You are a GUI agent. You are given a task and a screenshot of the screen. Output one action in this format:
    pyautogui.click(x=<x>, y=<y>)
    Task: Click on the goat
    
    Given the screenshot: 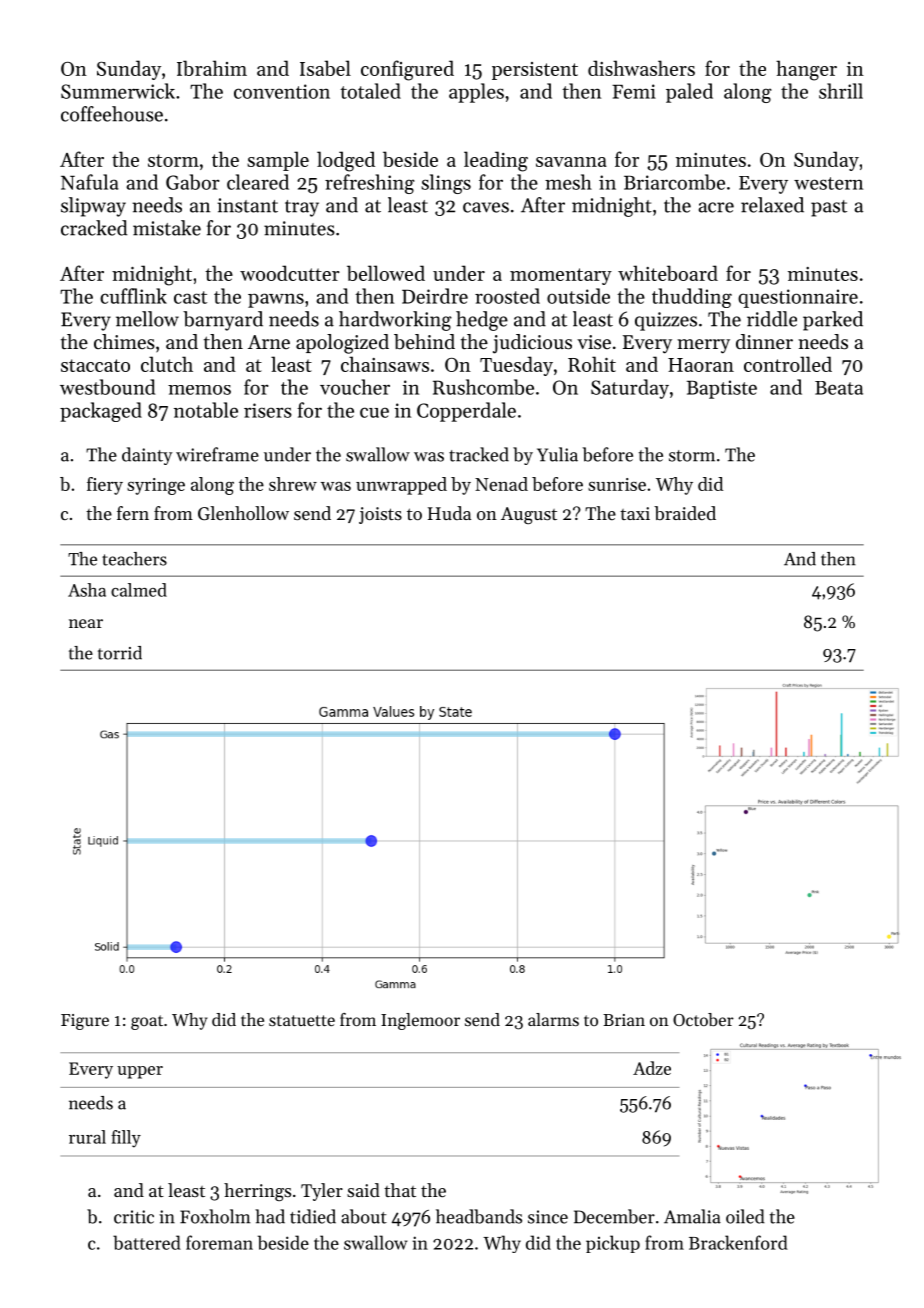 What is the action you would take?
    pyautogui.click(x=147, y=1022)
